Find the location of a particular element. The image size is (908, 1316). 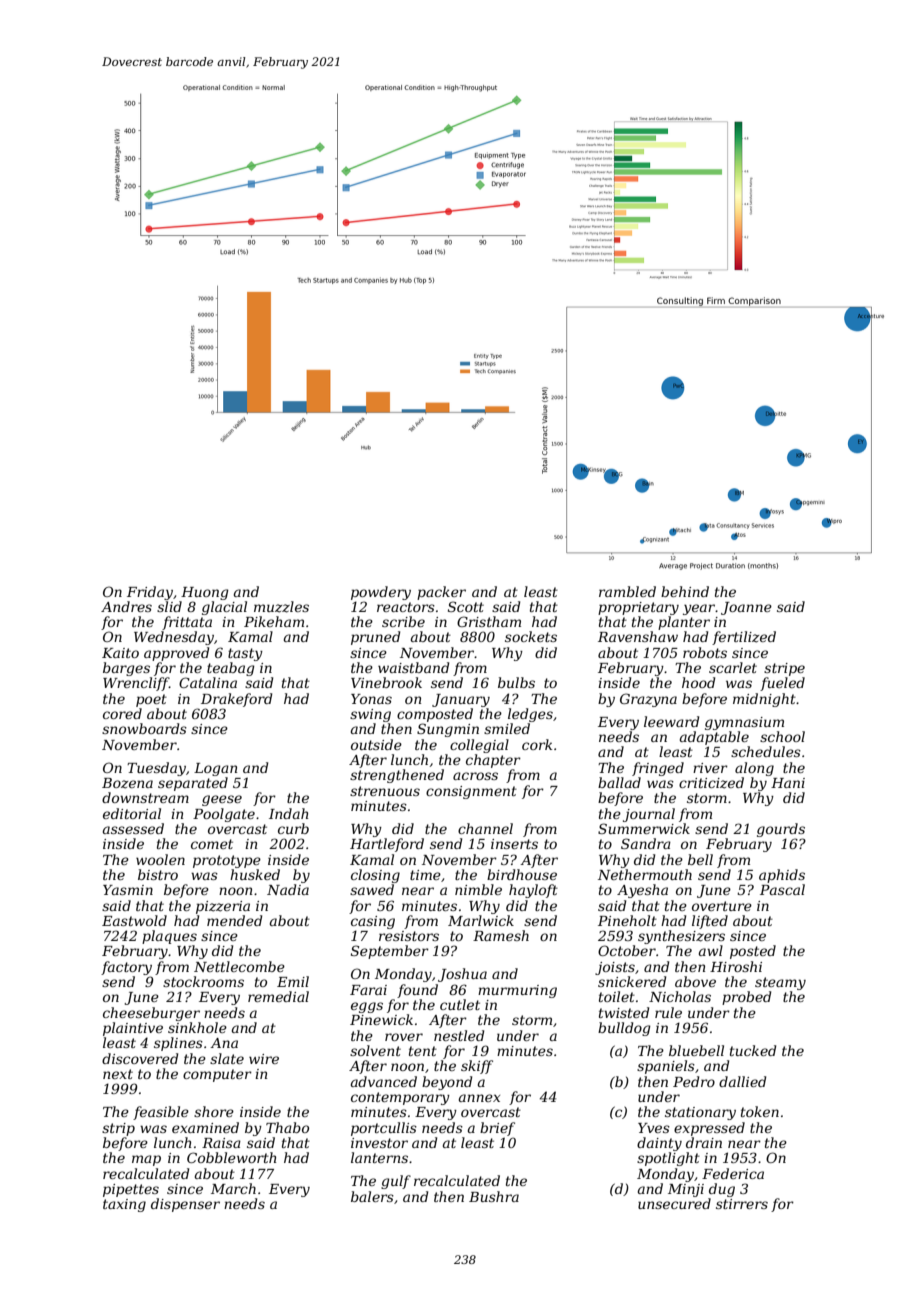

scarlet is located at coordinates (733, 667).
